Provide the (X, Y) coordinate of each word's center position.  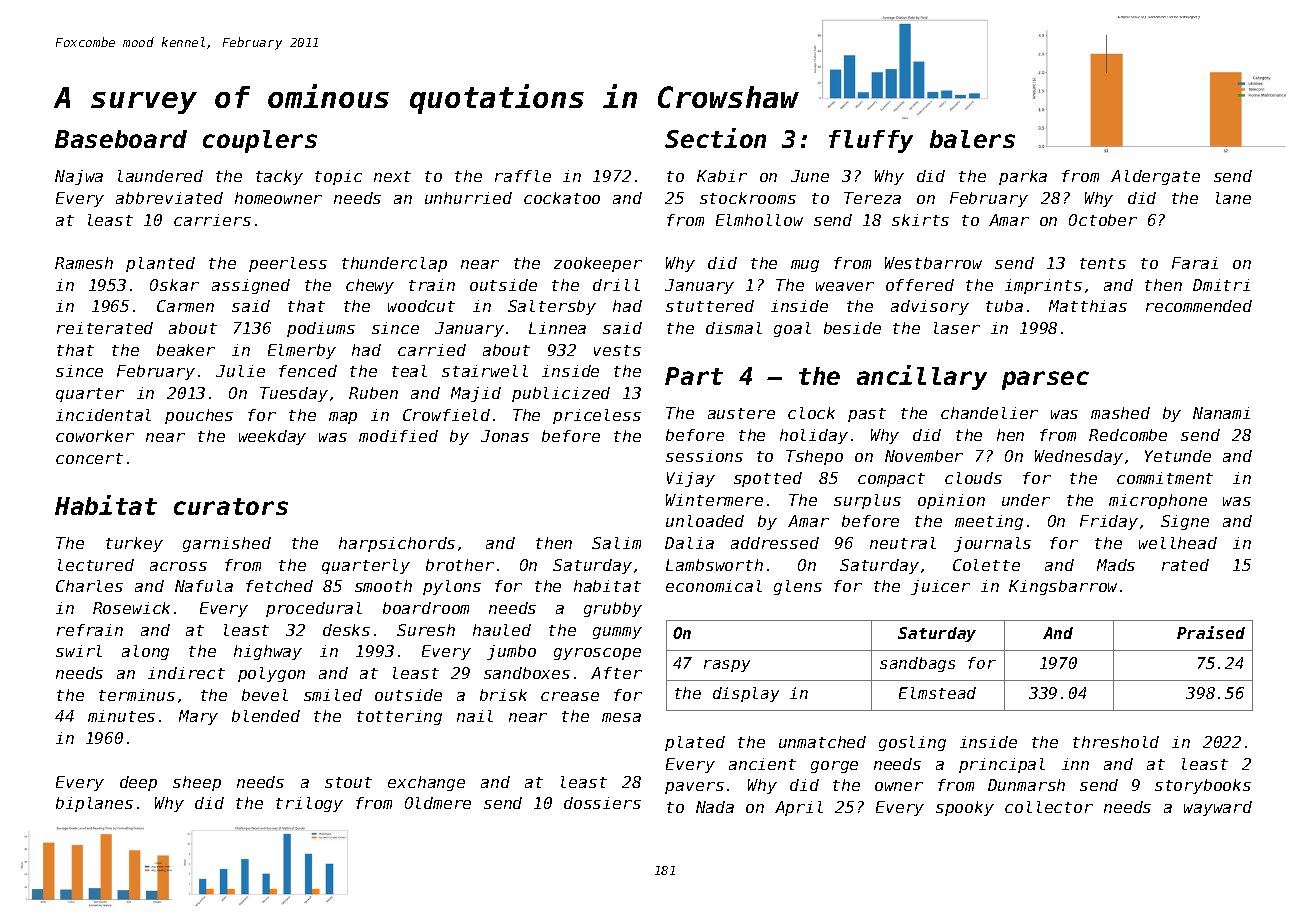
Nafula (204, 586)
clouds (973, 478)
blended (266, 716)
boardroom (426, 608)
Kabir (722, 176)
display (746, 694)
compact (891, 480)
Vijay (691, 479)
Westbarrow (933, 263)
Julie (240, 371)
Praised (1211, 632)
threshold (1116, 742)
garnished (227, 544)
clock (811, 413)
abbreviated (169, 198)
